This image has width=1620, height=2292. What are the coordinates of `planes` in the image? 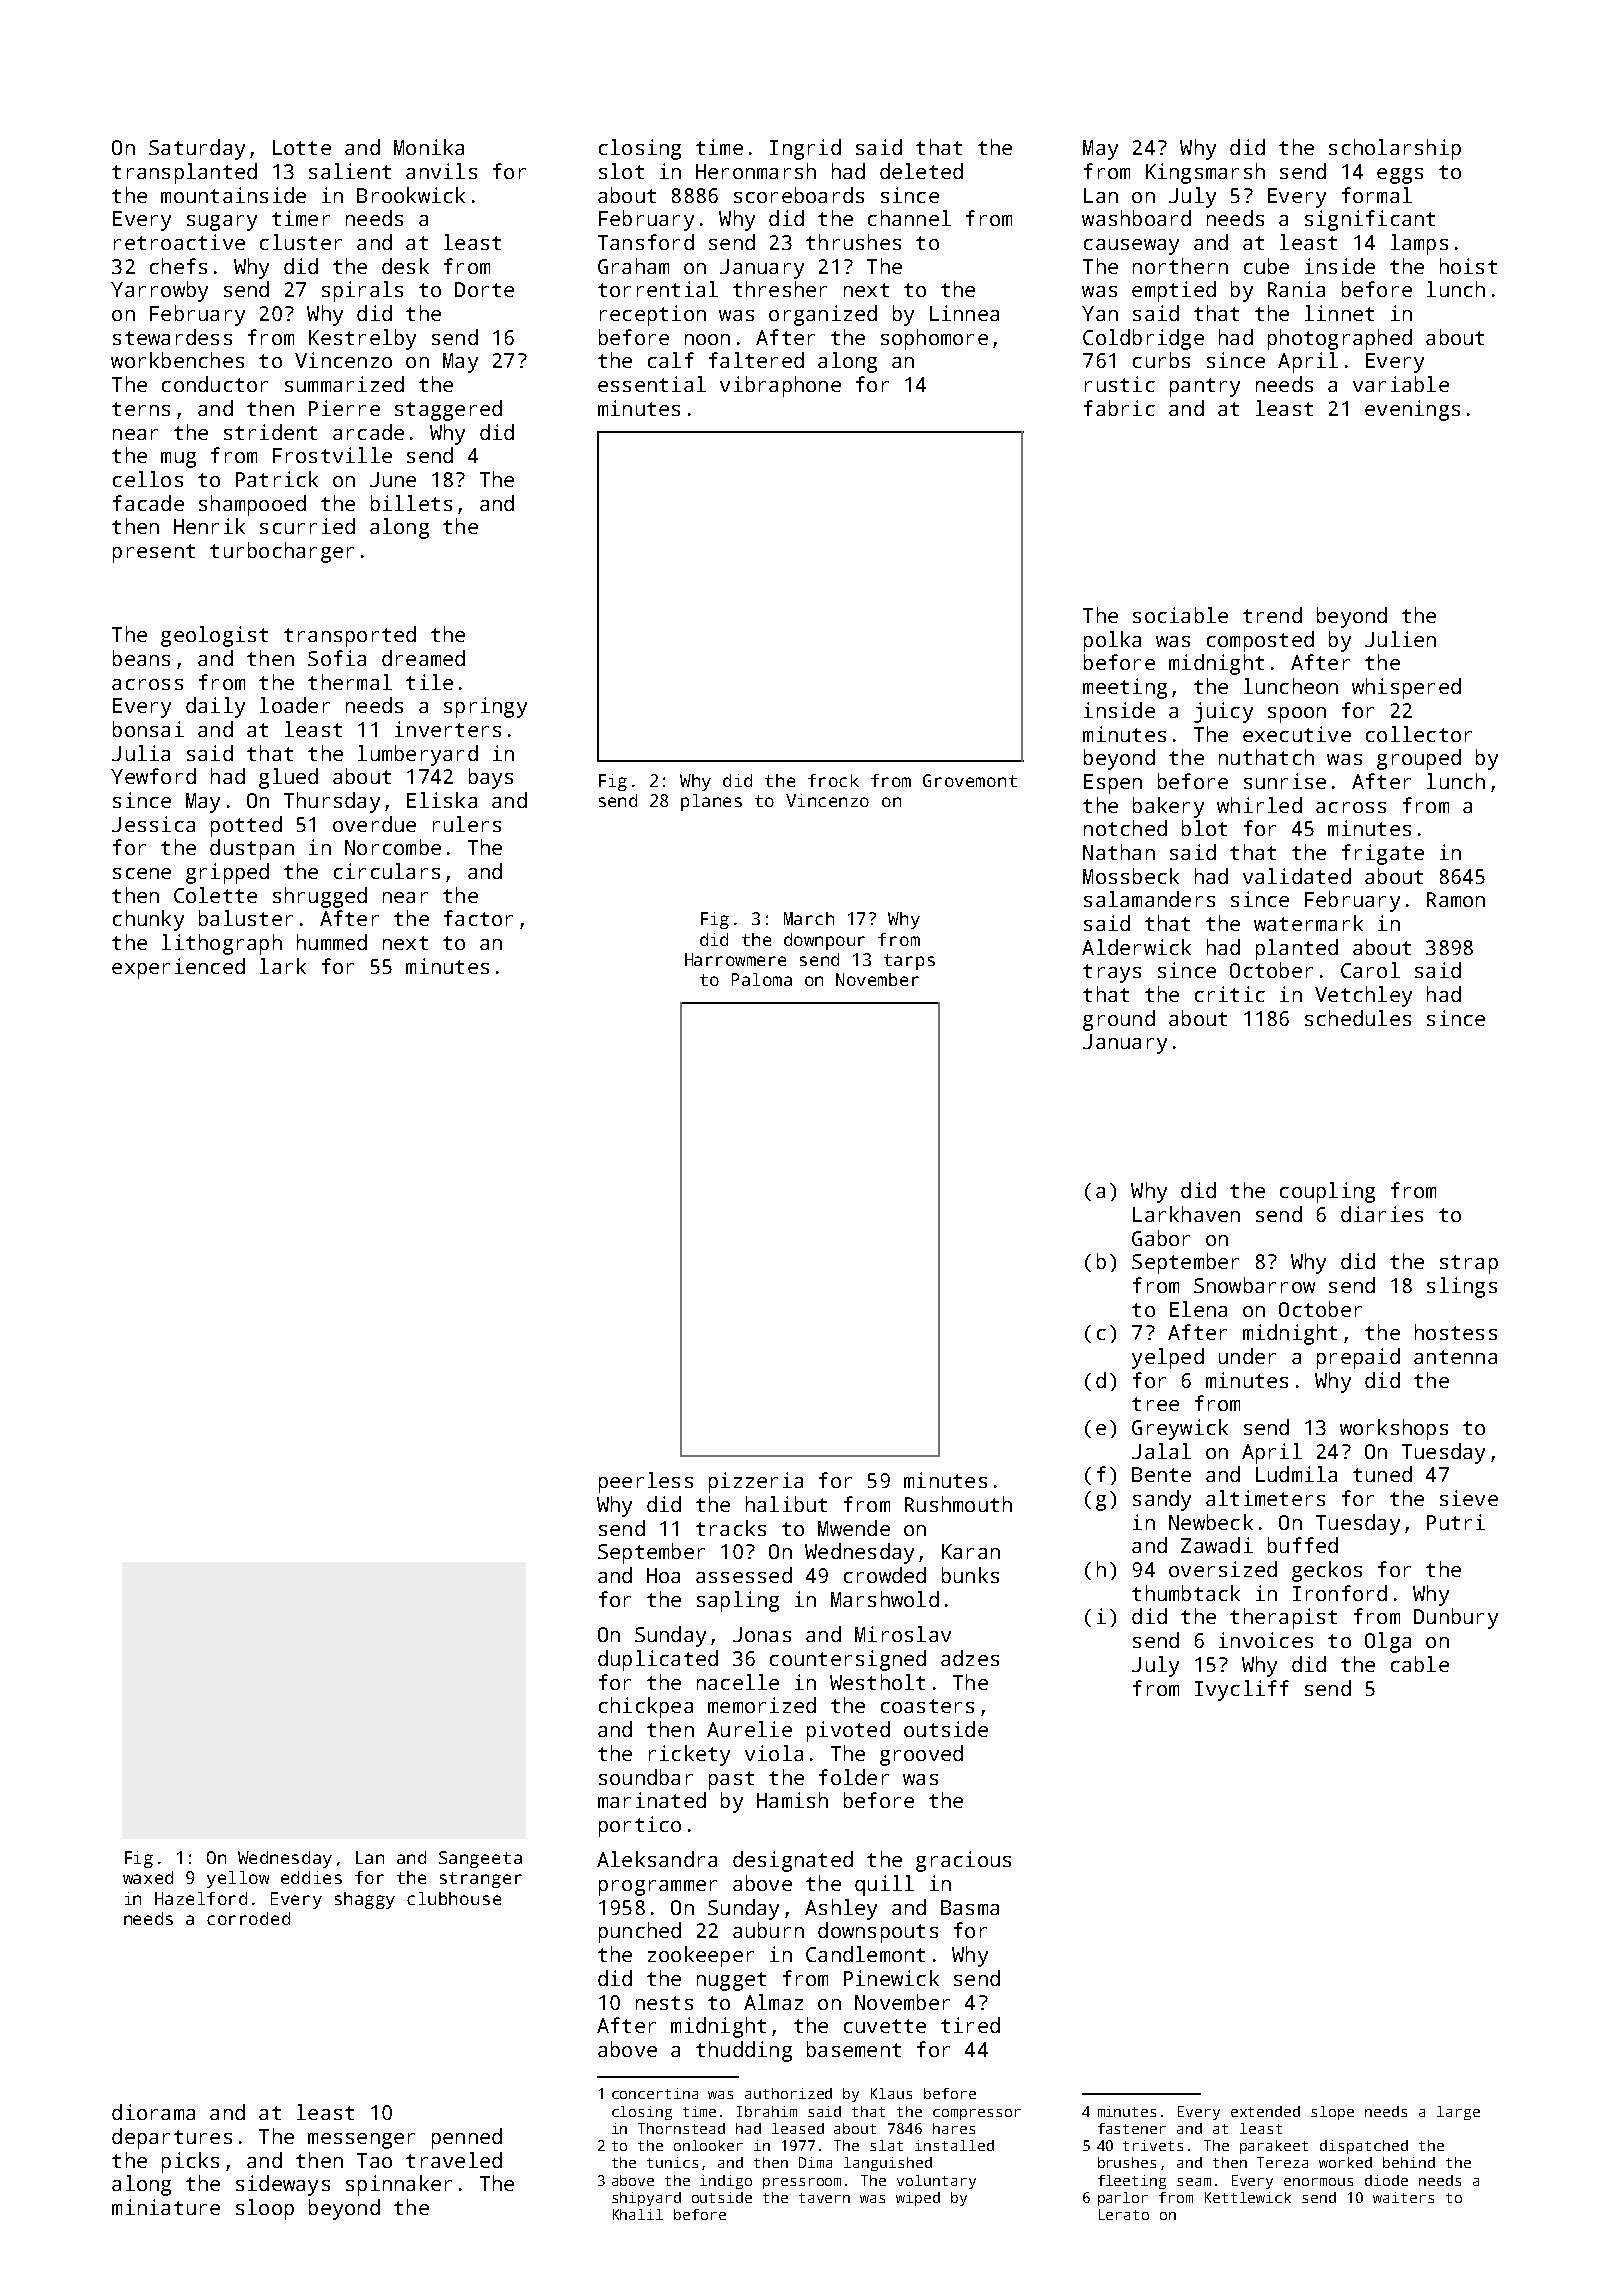 It's located at (711, 802).
